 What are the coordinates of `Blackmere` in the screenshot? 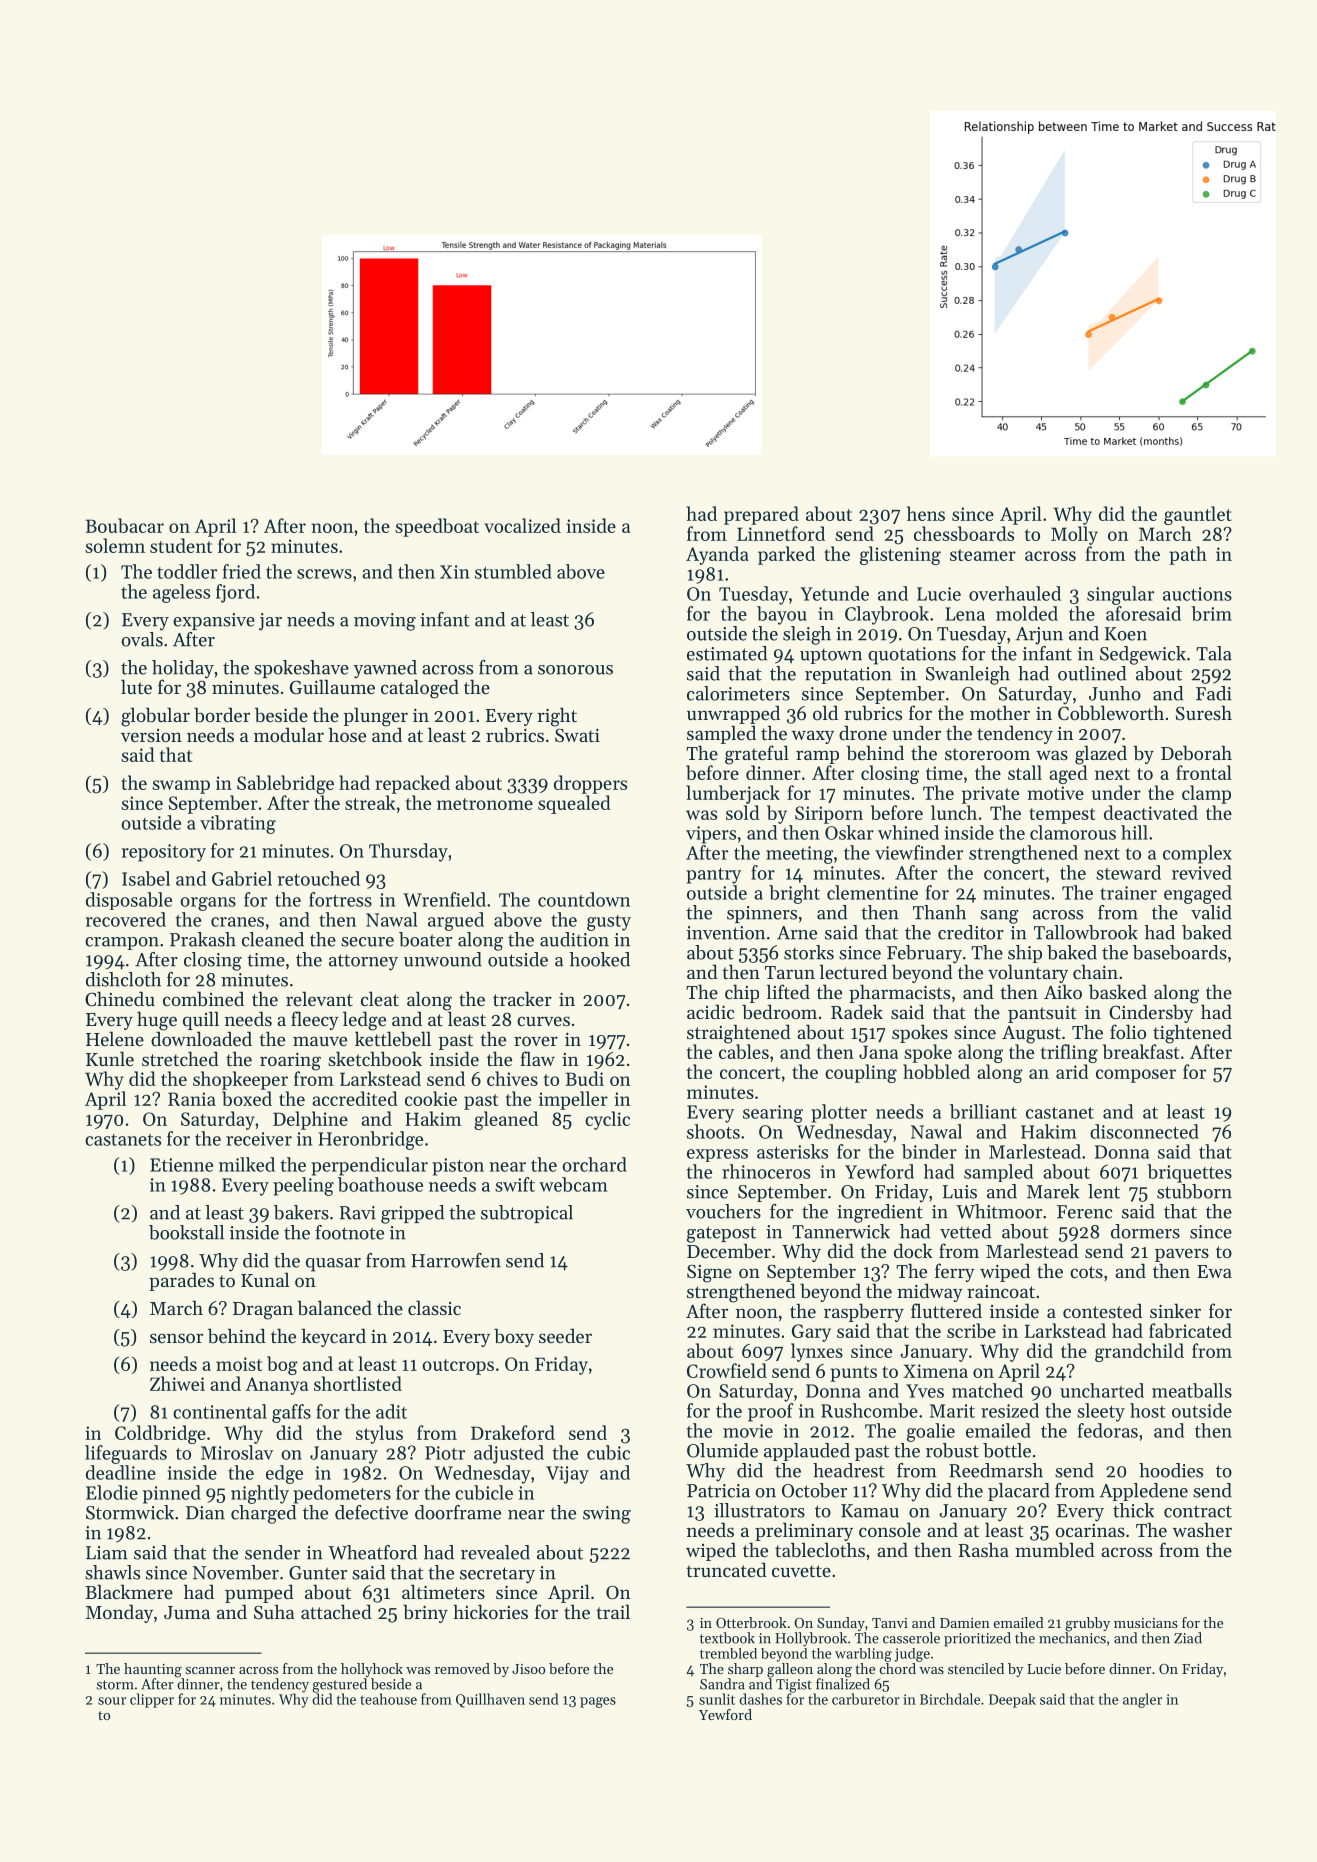 It's located at (129, 1591).
